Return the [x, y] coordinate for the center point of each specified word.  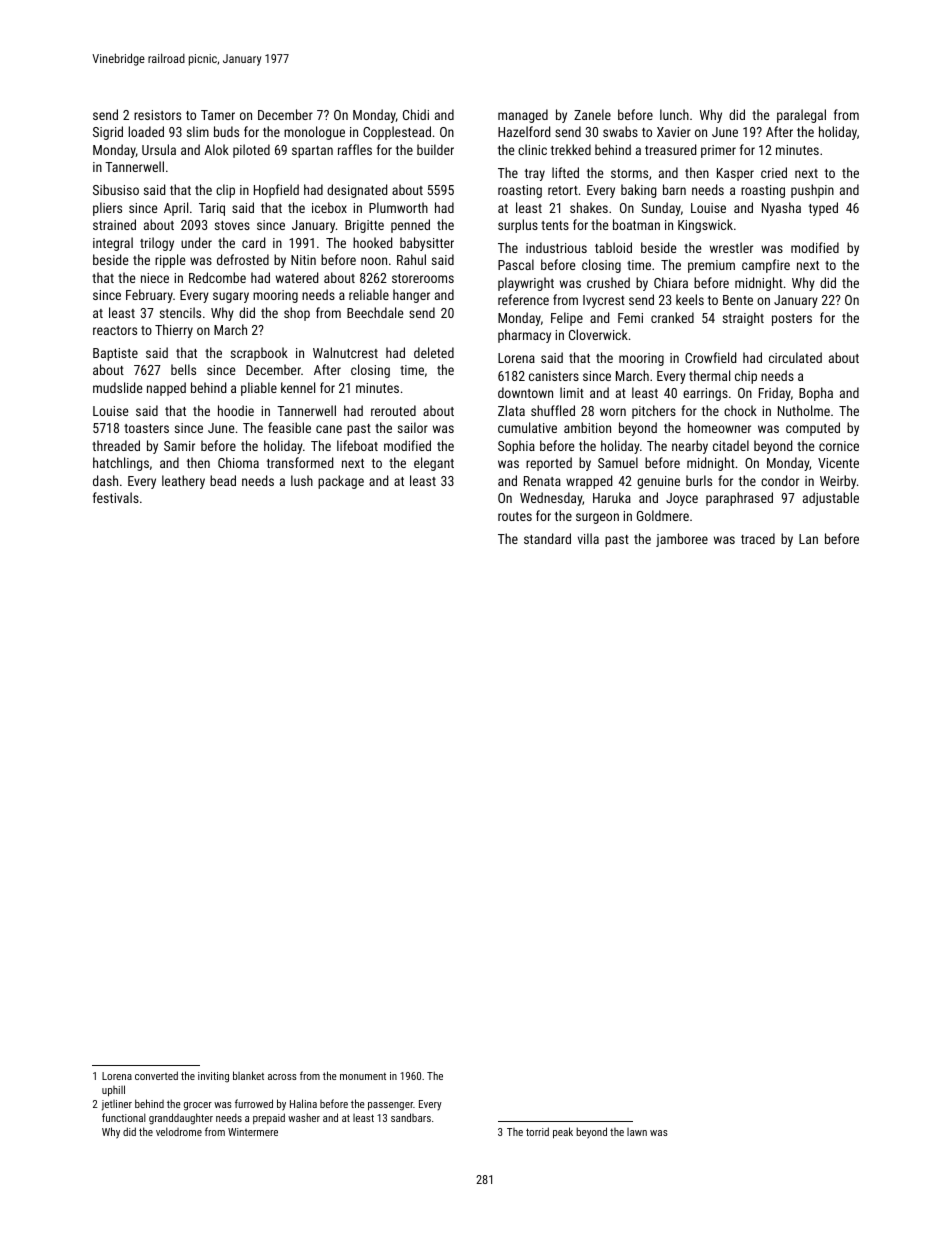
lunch [674, 114]
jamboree [682, 540]
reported [549, 464]
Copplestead [397, 133]
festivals [116, 497]
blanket [248, 1075]
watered [297, 277]
